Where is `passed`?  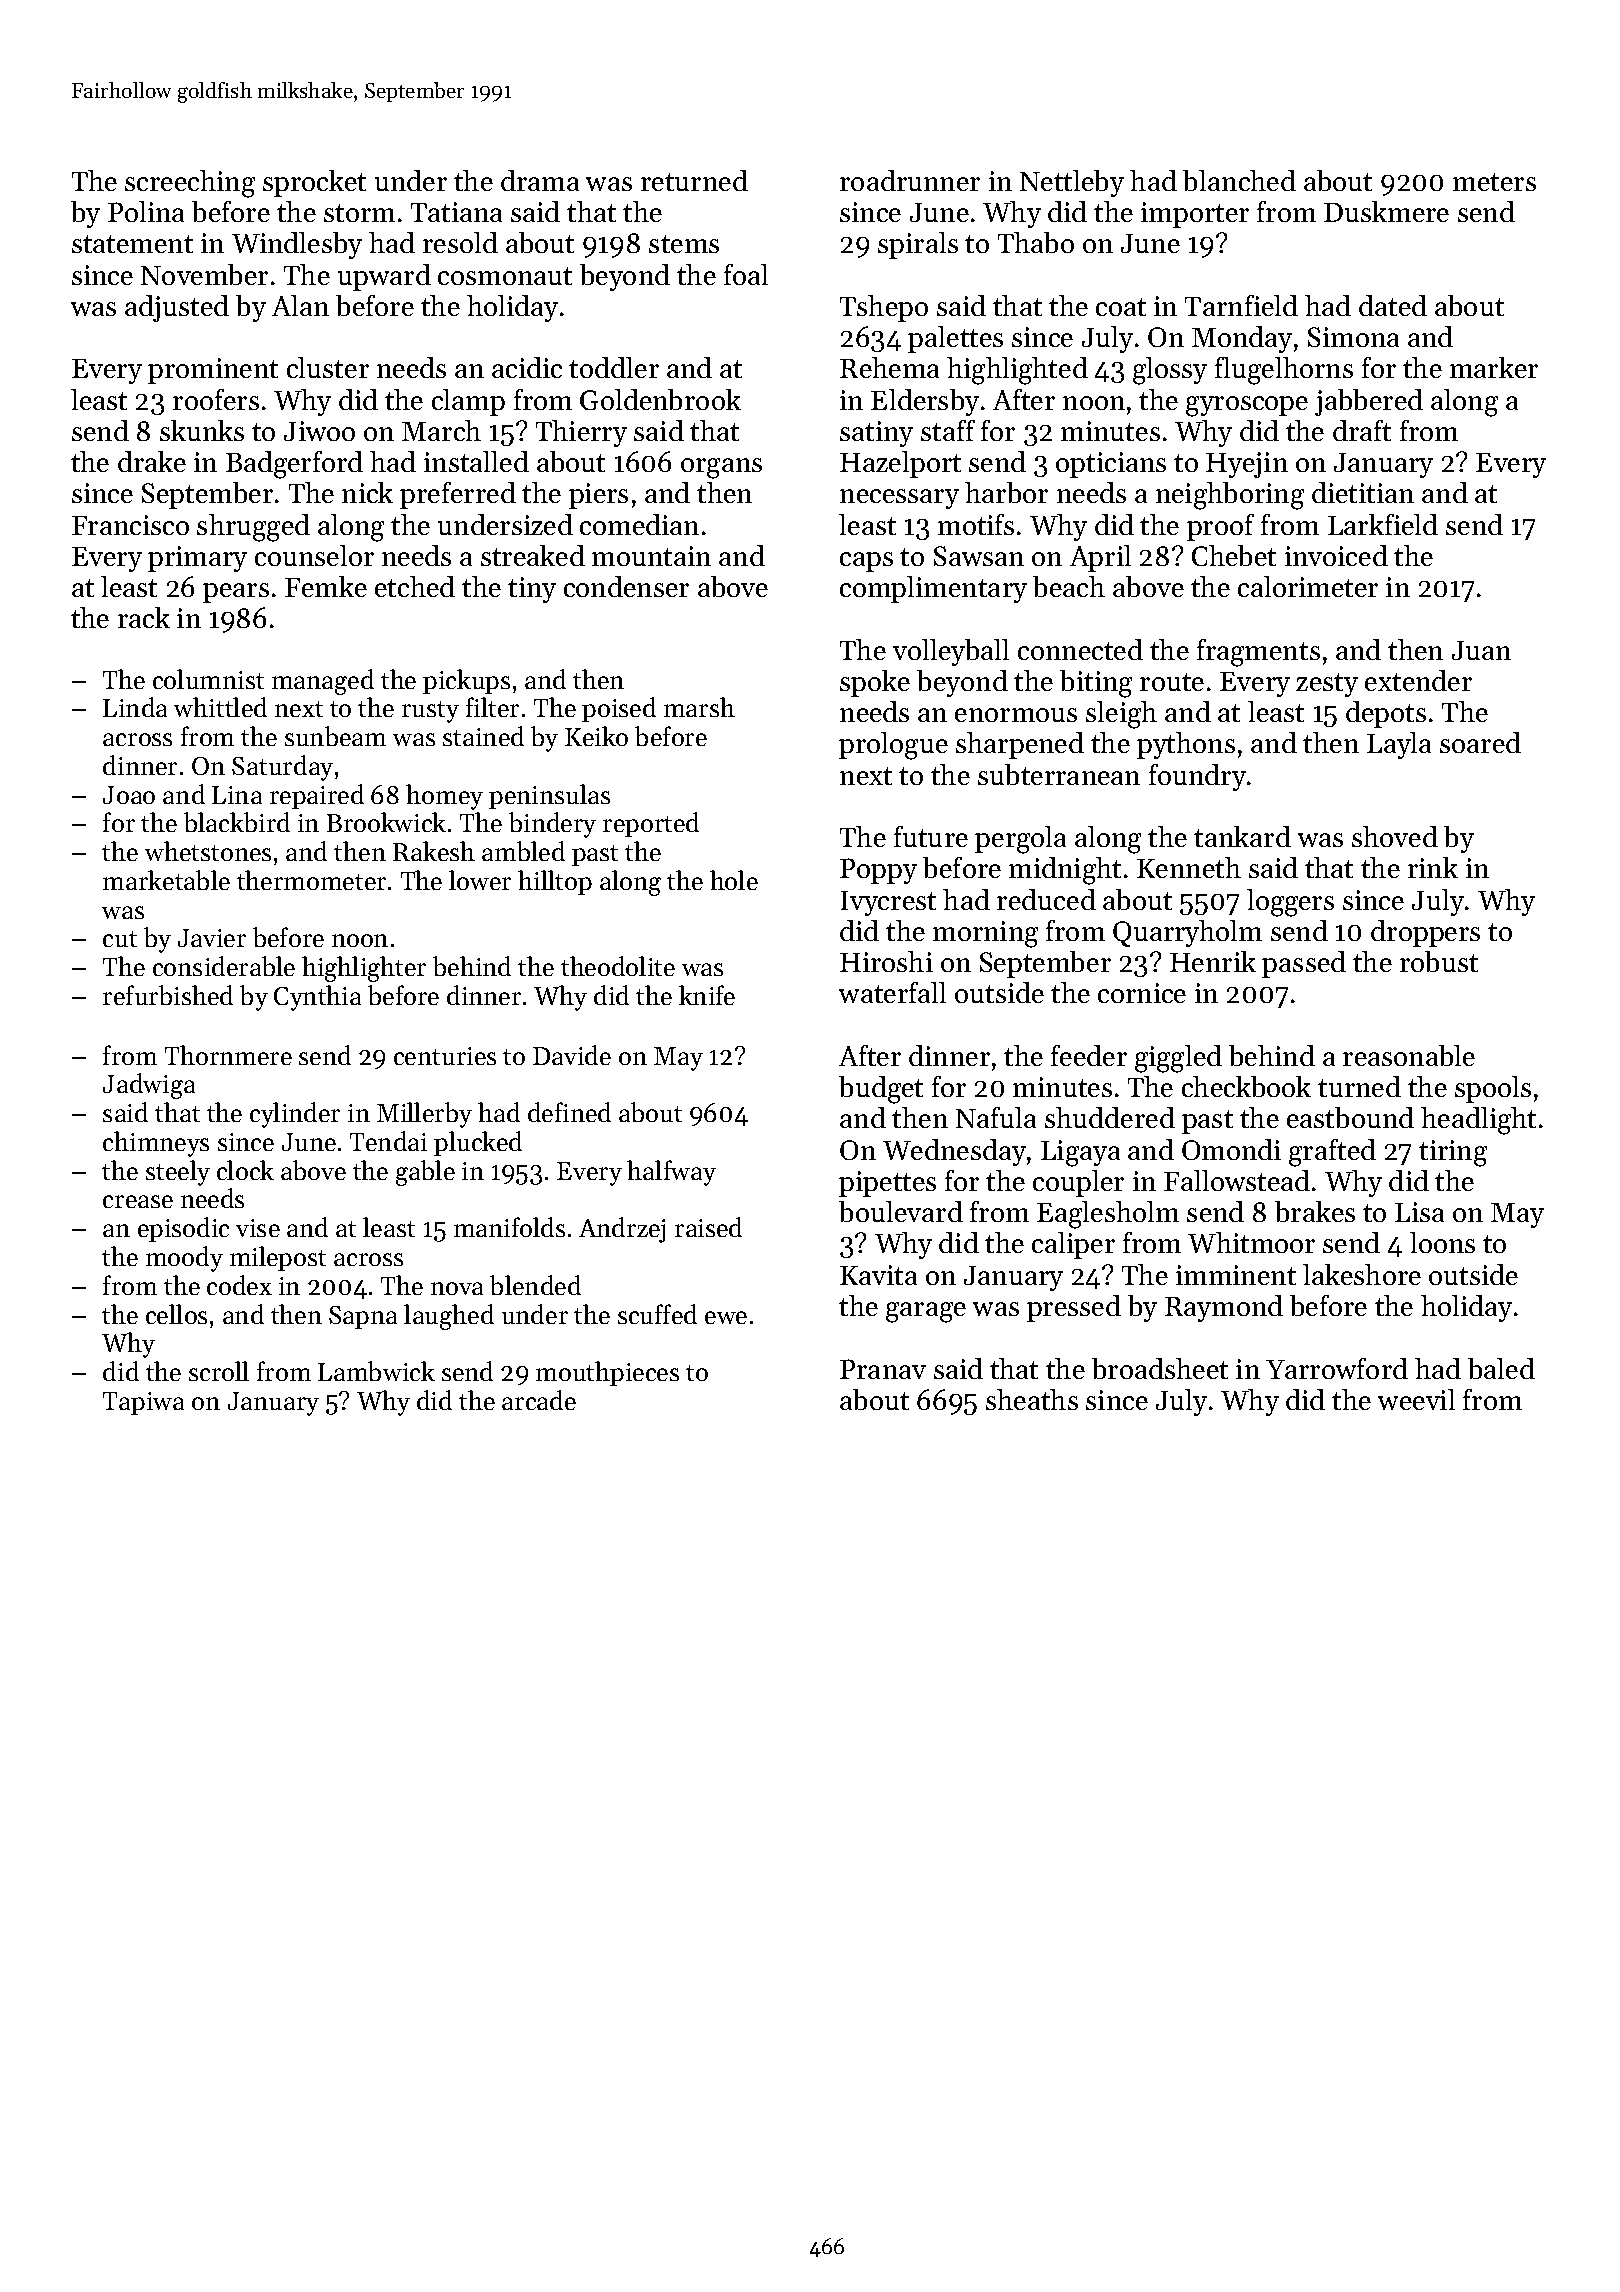 passed is located at coordinates (1304, 964).
